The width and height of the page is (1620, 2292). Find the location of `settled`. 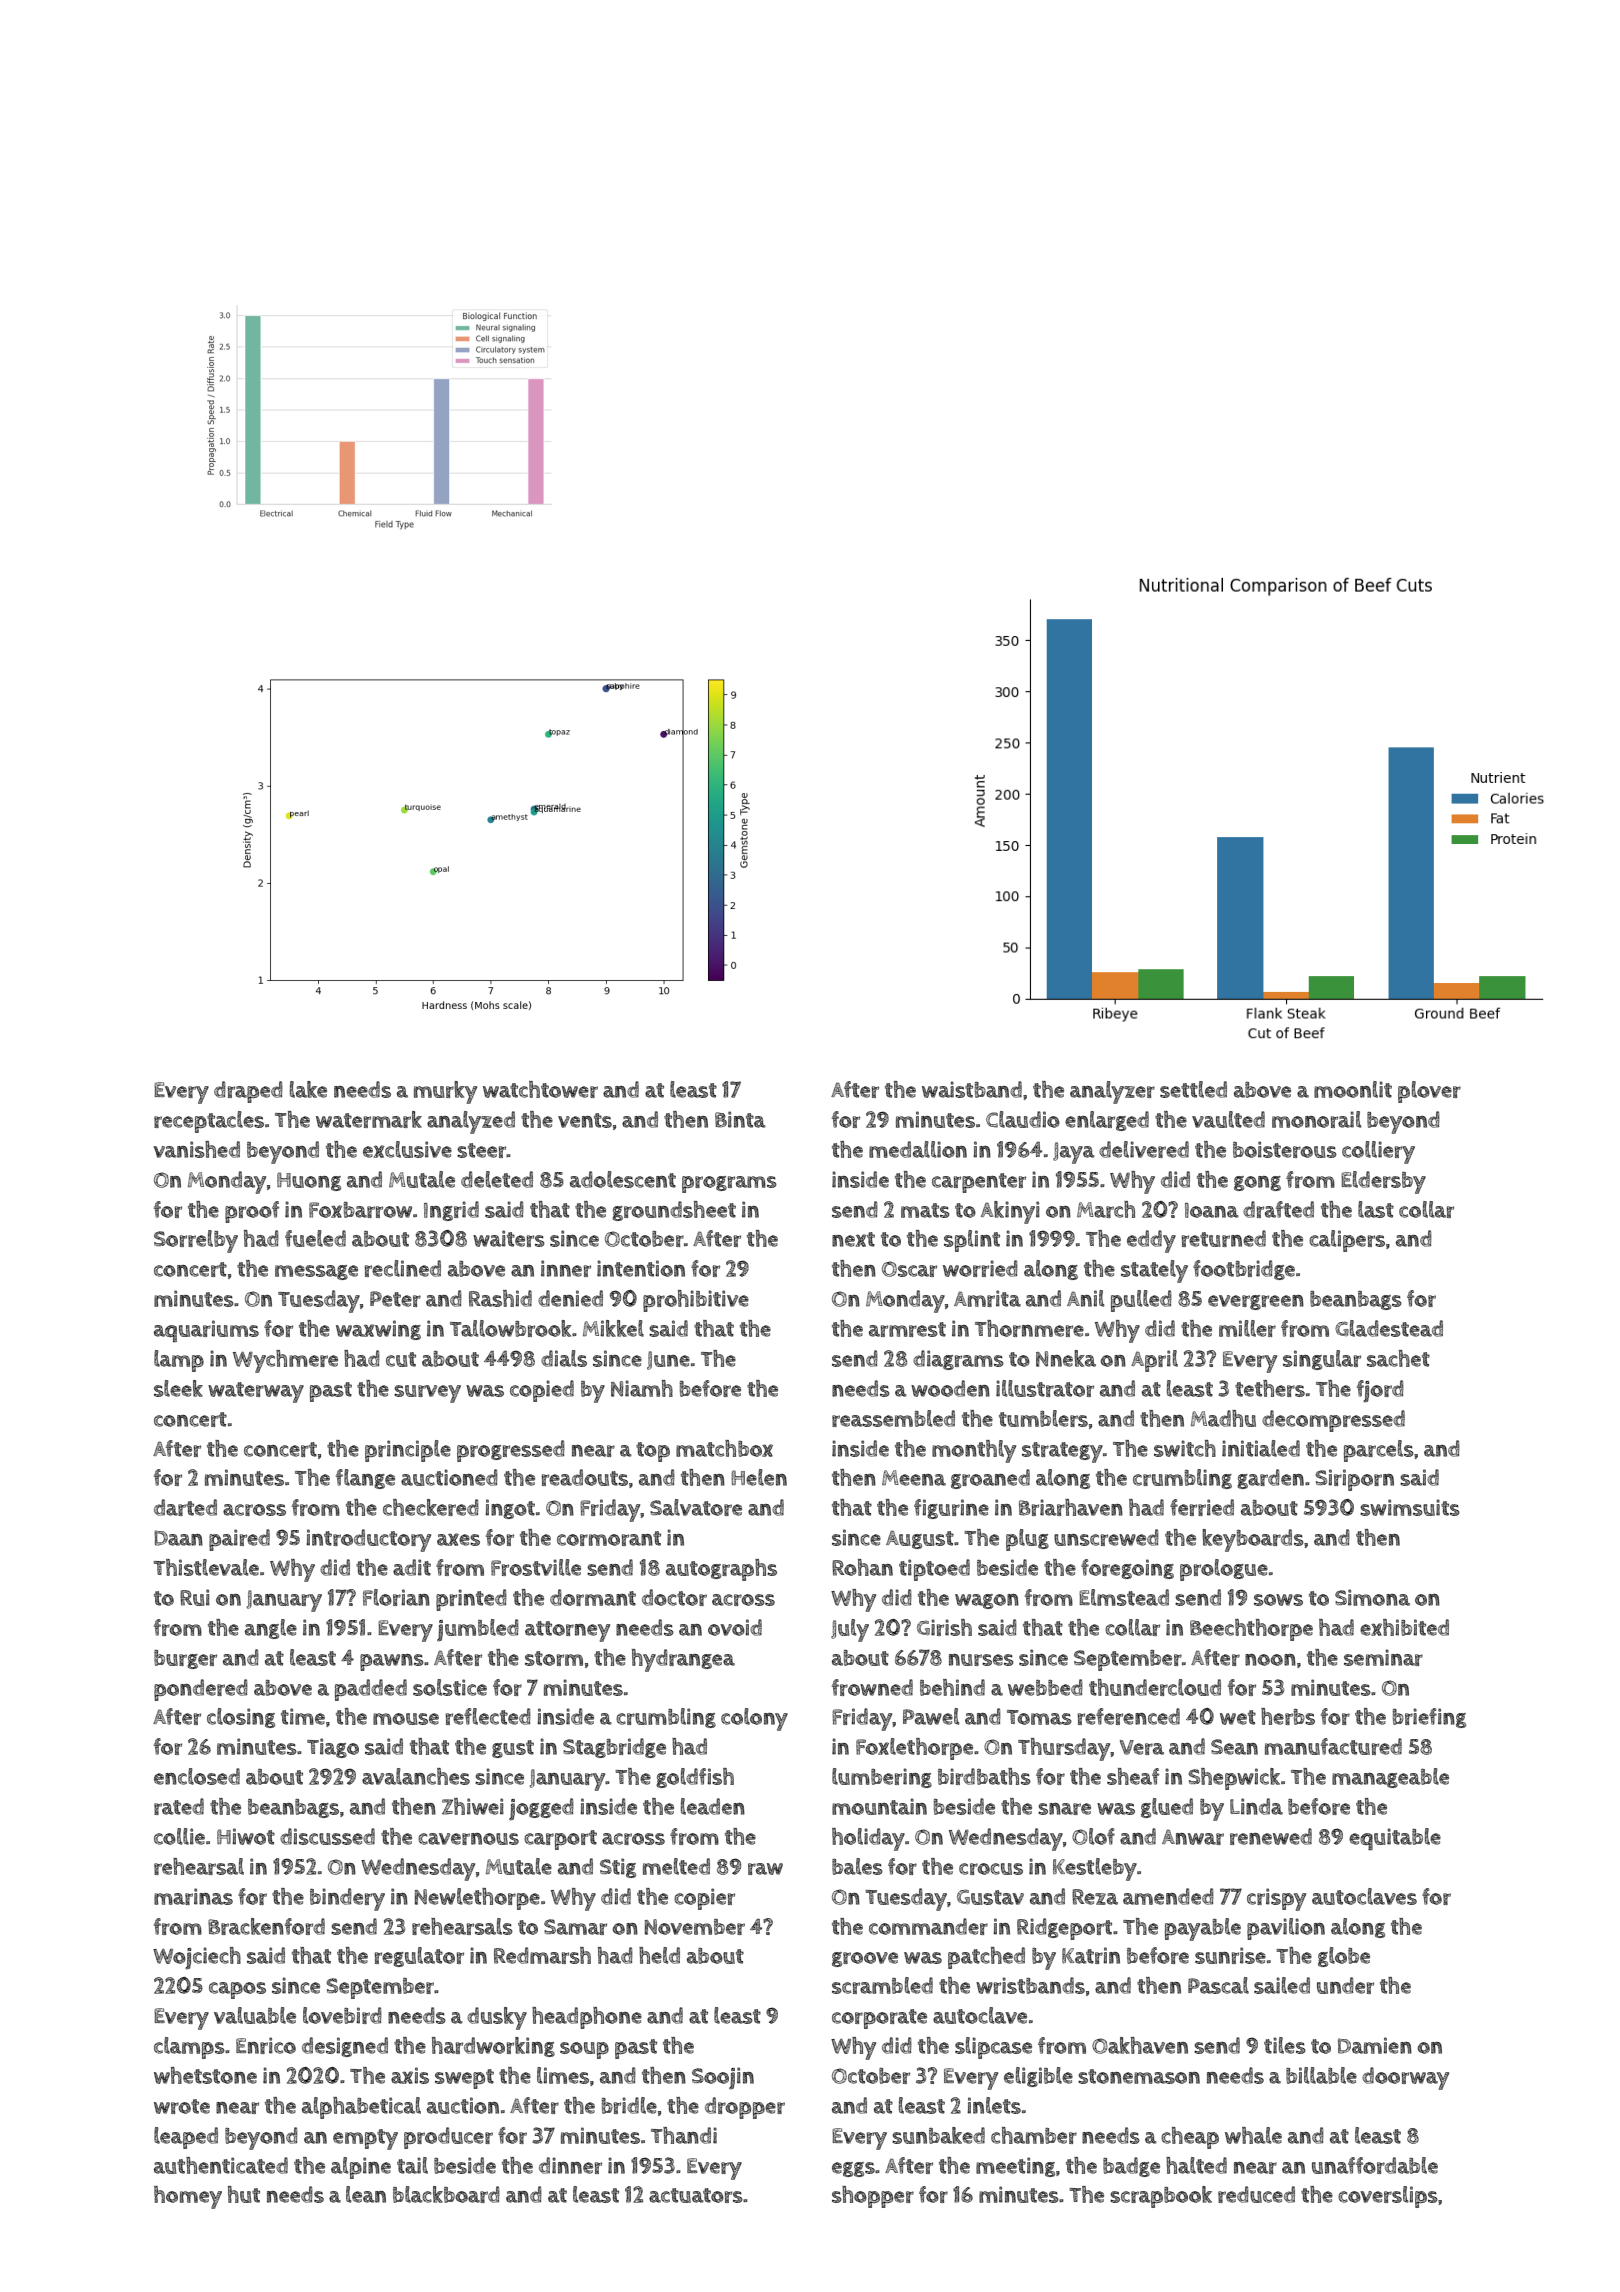

settled is located at coordinates (1193, 1089).
